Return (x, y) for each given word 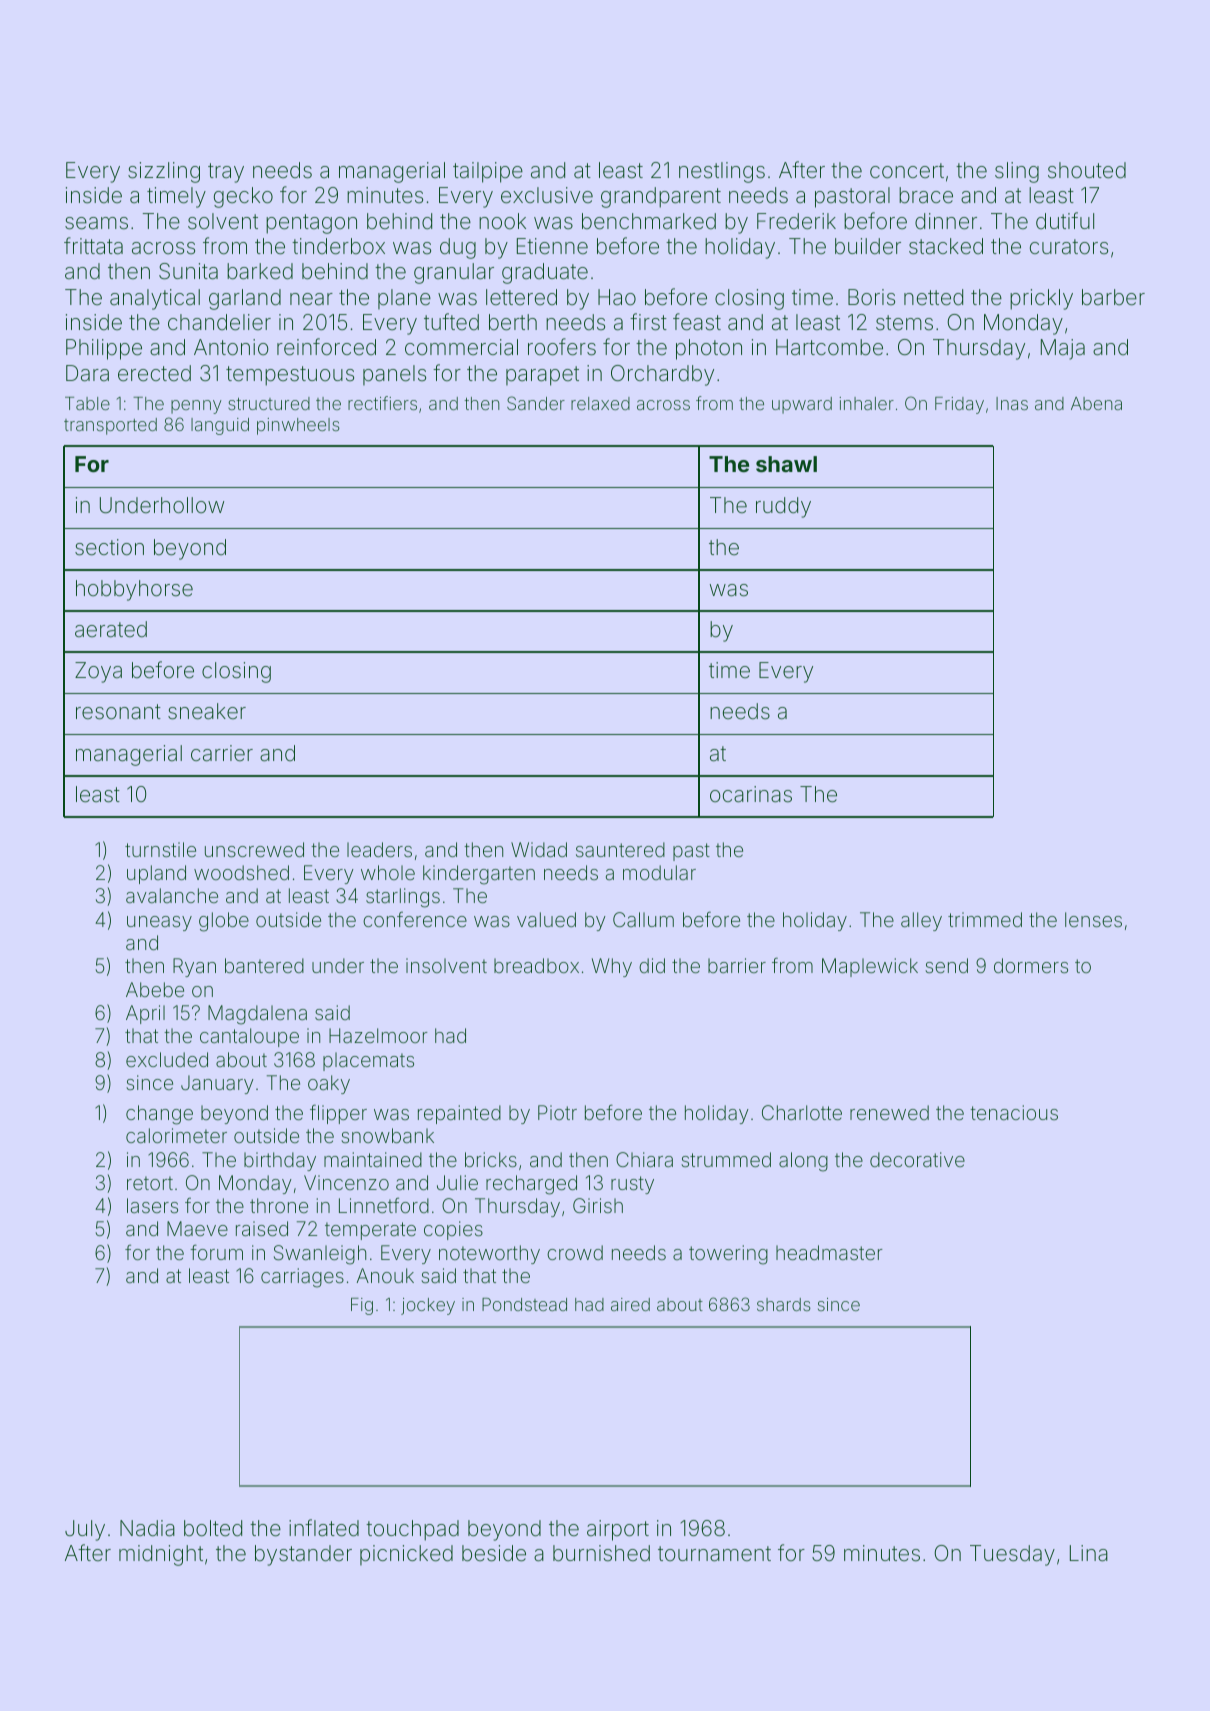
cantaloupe (249, 1037)
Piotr (557, 1112)
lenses (1093, 919)
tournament (714, 1554)
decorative (917, 1159)
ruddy (783, 507)
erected (154, 373)
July (85, 1530)
